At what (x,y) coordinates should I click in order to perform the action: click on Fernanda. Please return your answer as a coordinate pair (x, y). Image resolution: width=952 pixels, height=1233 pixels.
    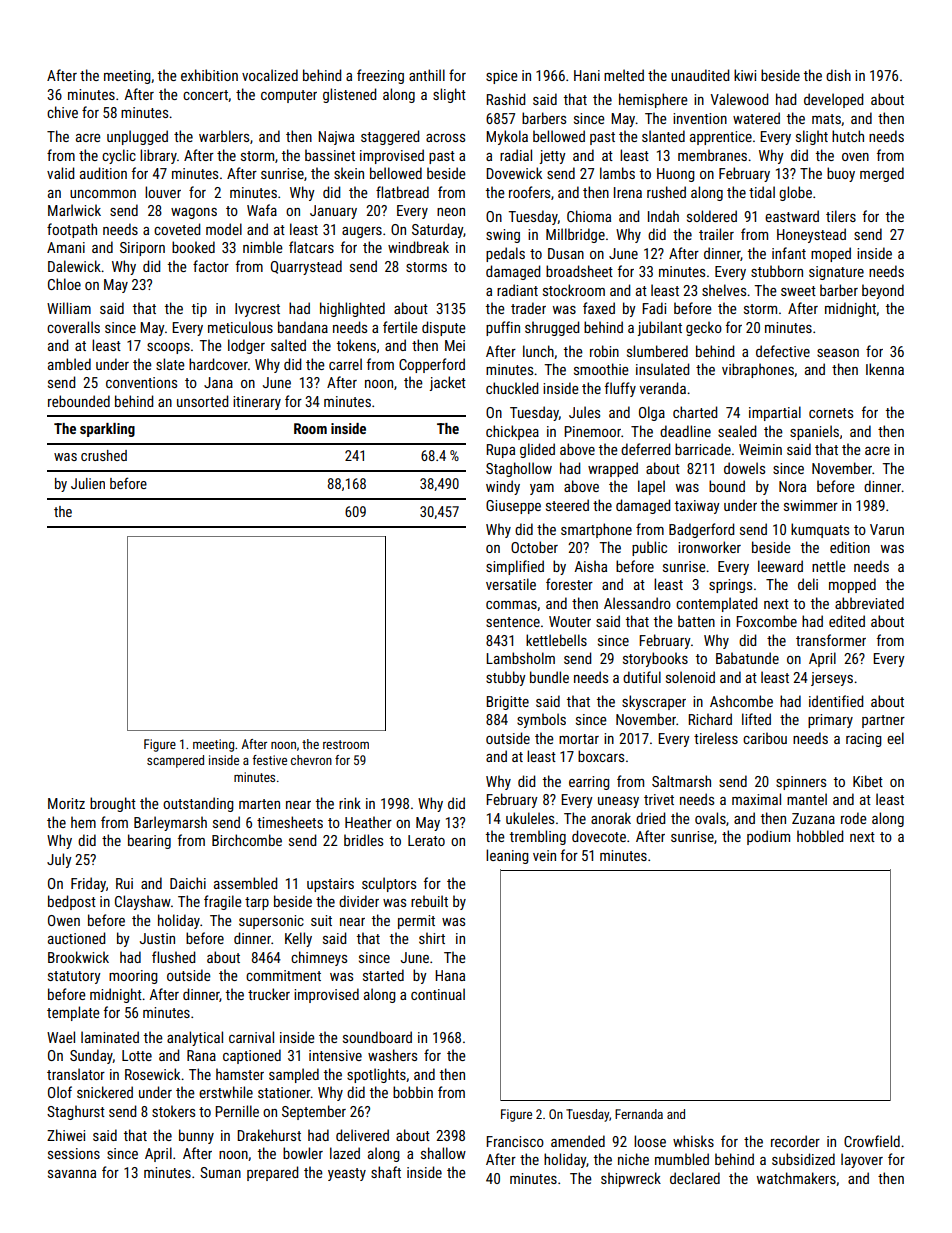
    Looking at the image, I should click on (639, 1114).
